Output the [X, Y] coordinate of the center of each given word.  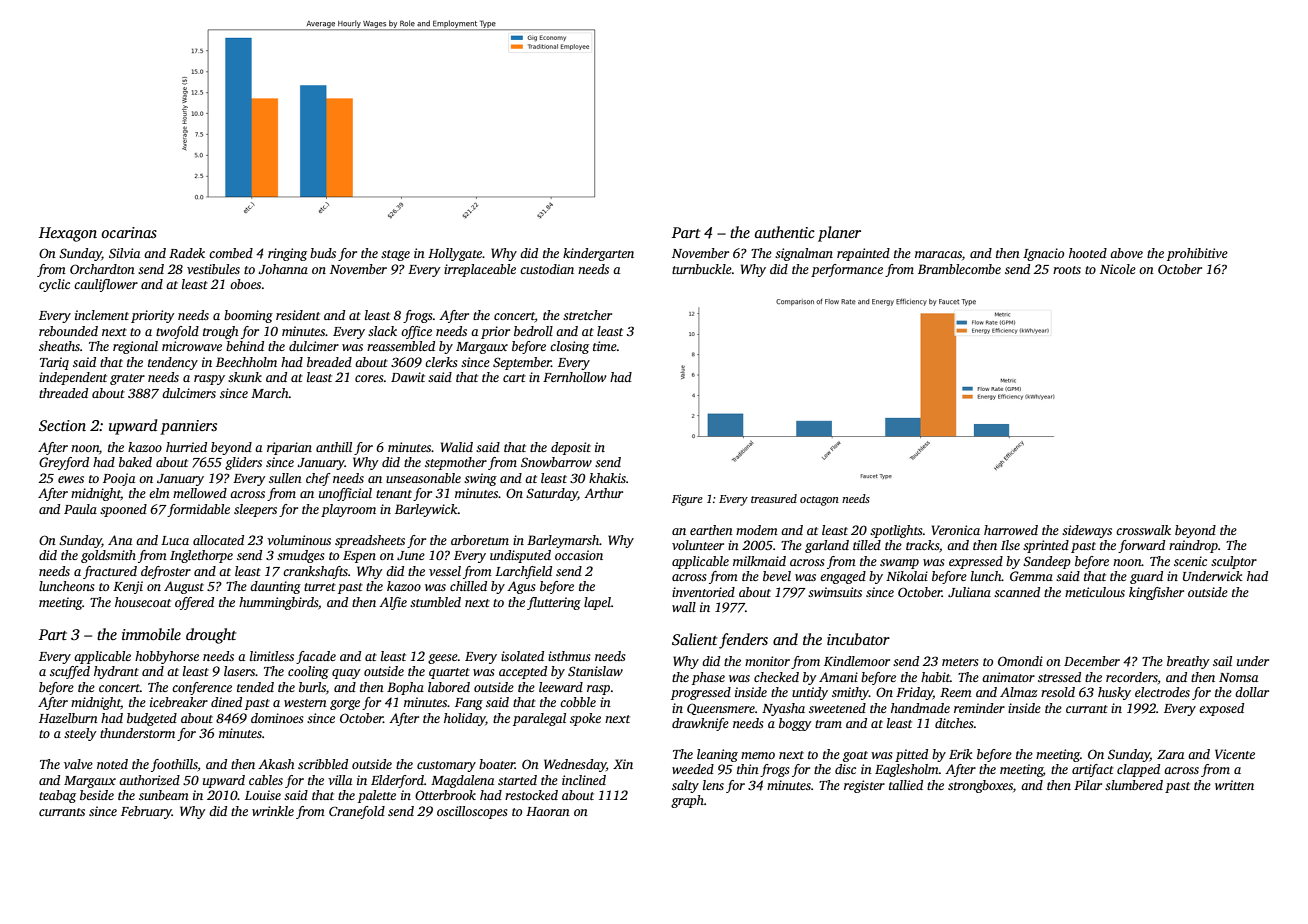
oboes [245, 284]
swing [480, 479]
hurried [186, 447]
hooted [1088, 253]
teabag [57, 796]
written [1234, 785]
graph [687, 801]
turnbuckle [702, 269]
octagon [819, 501]
